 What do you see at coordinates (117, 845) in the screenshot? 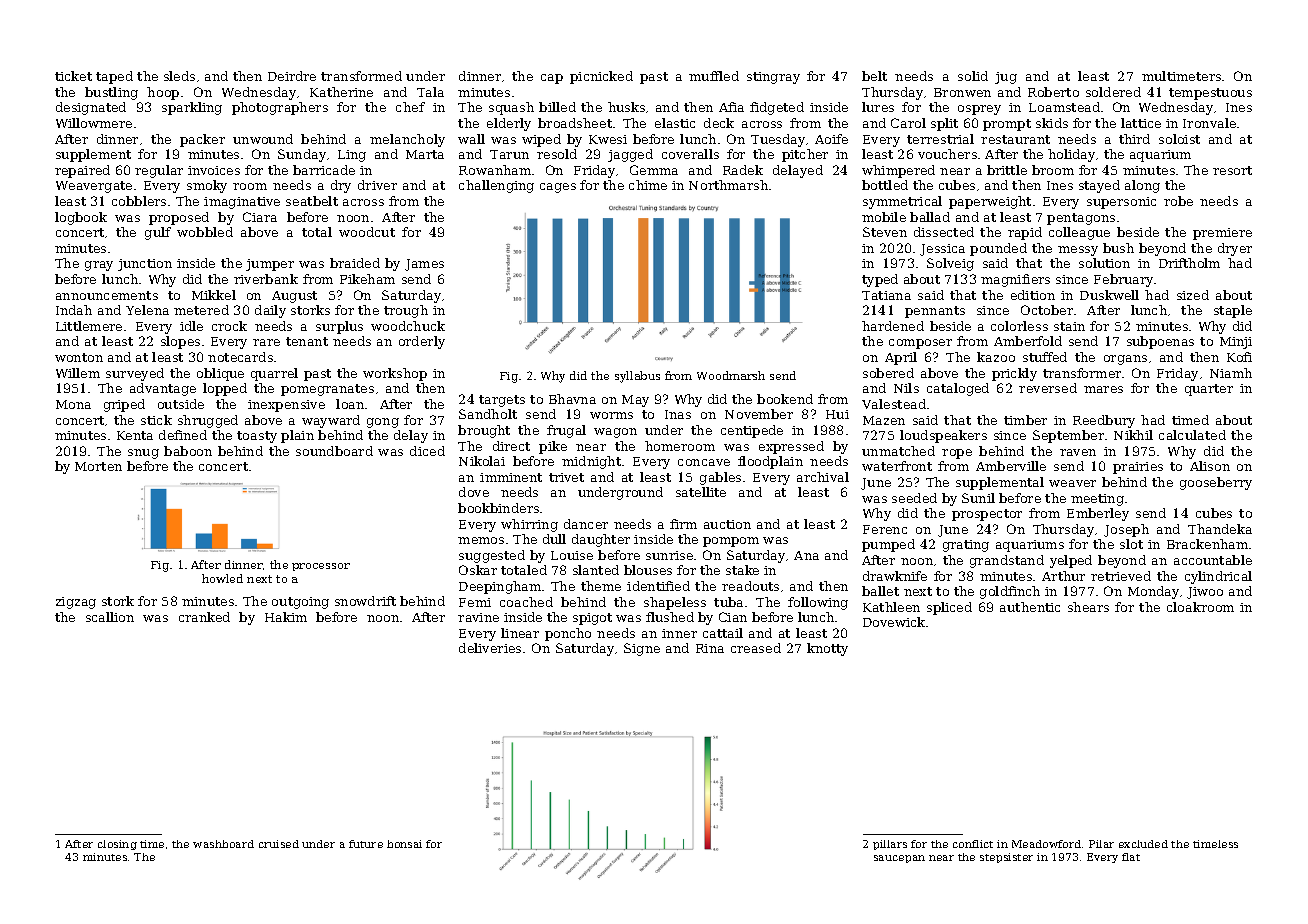
I see `closing` at bounding box center [117, 845].
